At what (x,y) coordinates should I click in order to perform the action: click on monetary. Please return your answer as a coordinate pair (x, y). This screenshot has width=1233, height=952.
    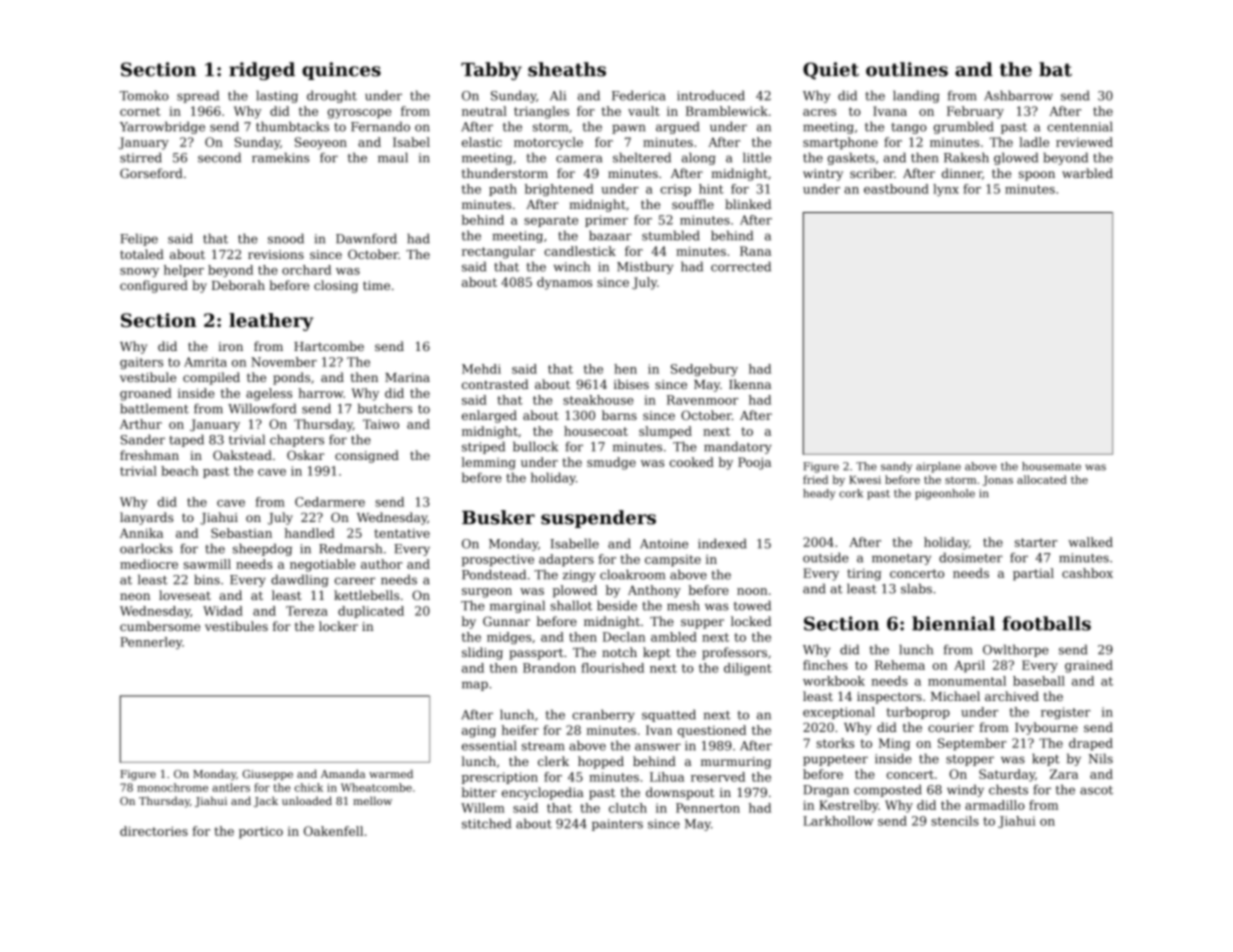
    Looking at the image, I should click on (901, 559).
